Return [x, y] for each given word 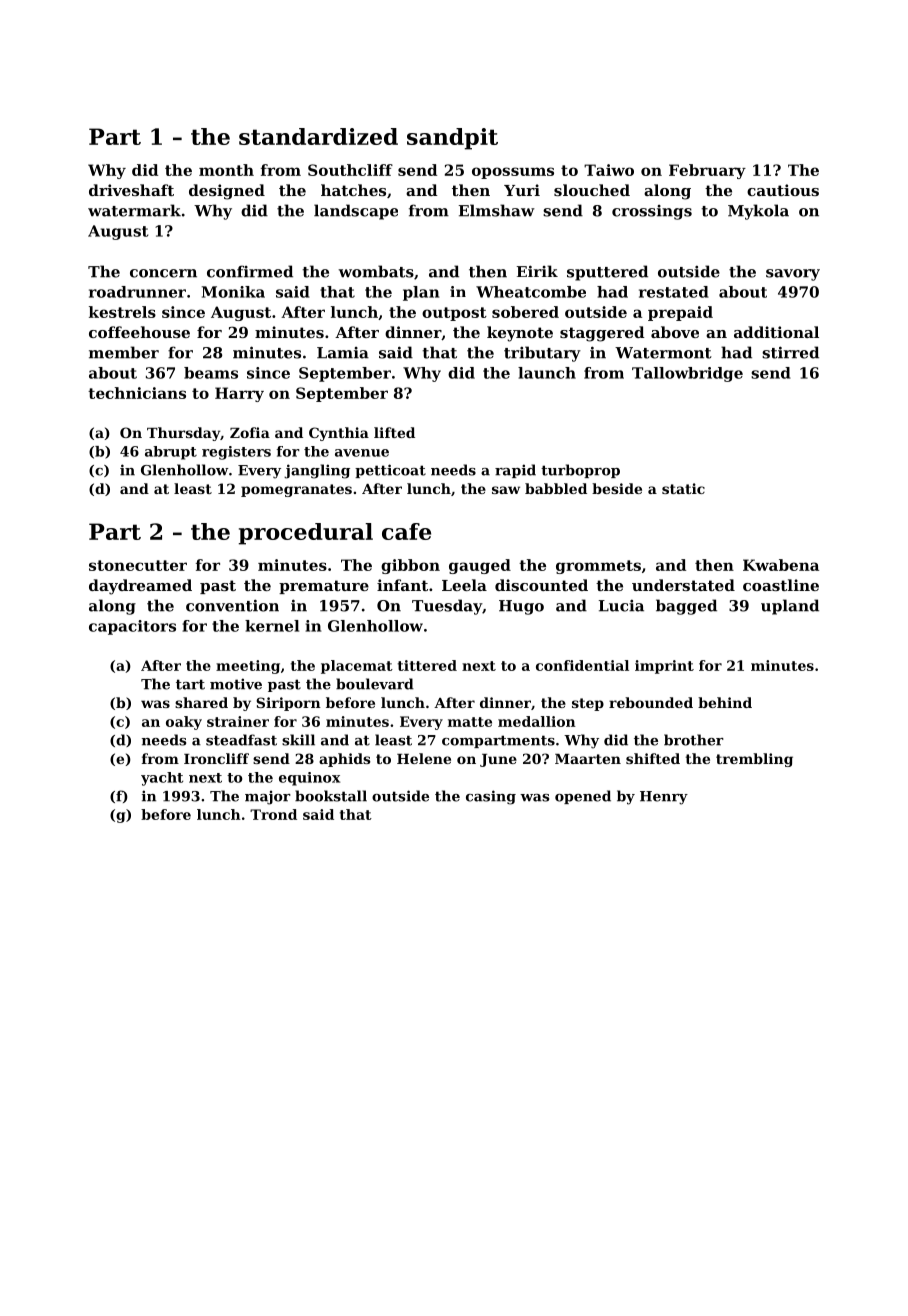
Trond [273, 814]
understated [683, 585]
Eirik [537, 271]
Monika [233, 292]
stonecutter [138, 565]
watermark [134, 210]
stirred [790, 352]
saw [506, 490]
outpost [454, 314]
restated [674, 292]
